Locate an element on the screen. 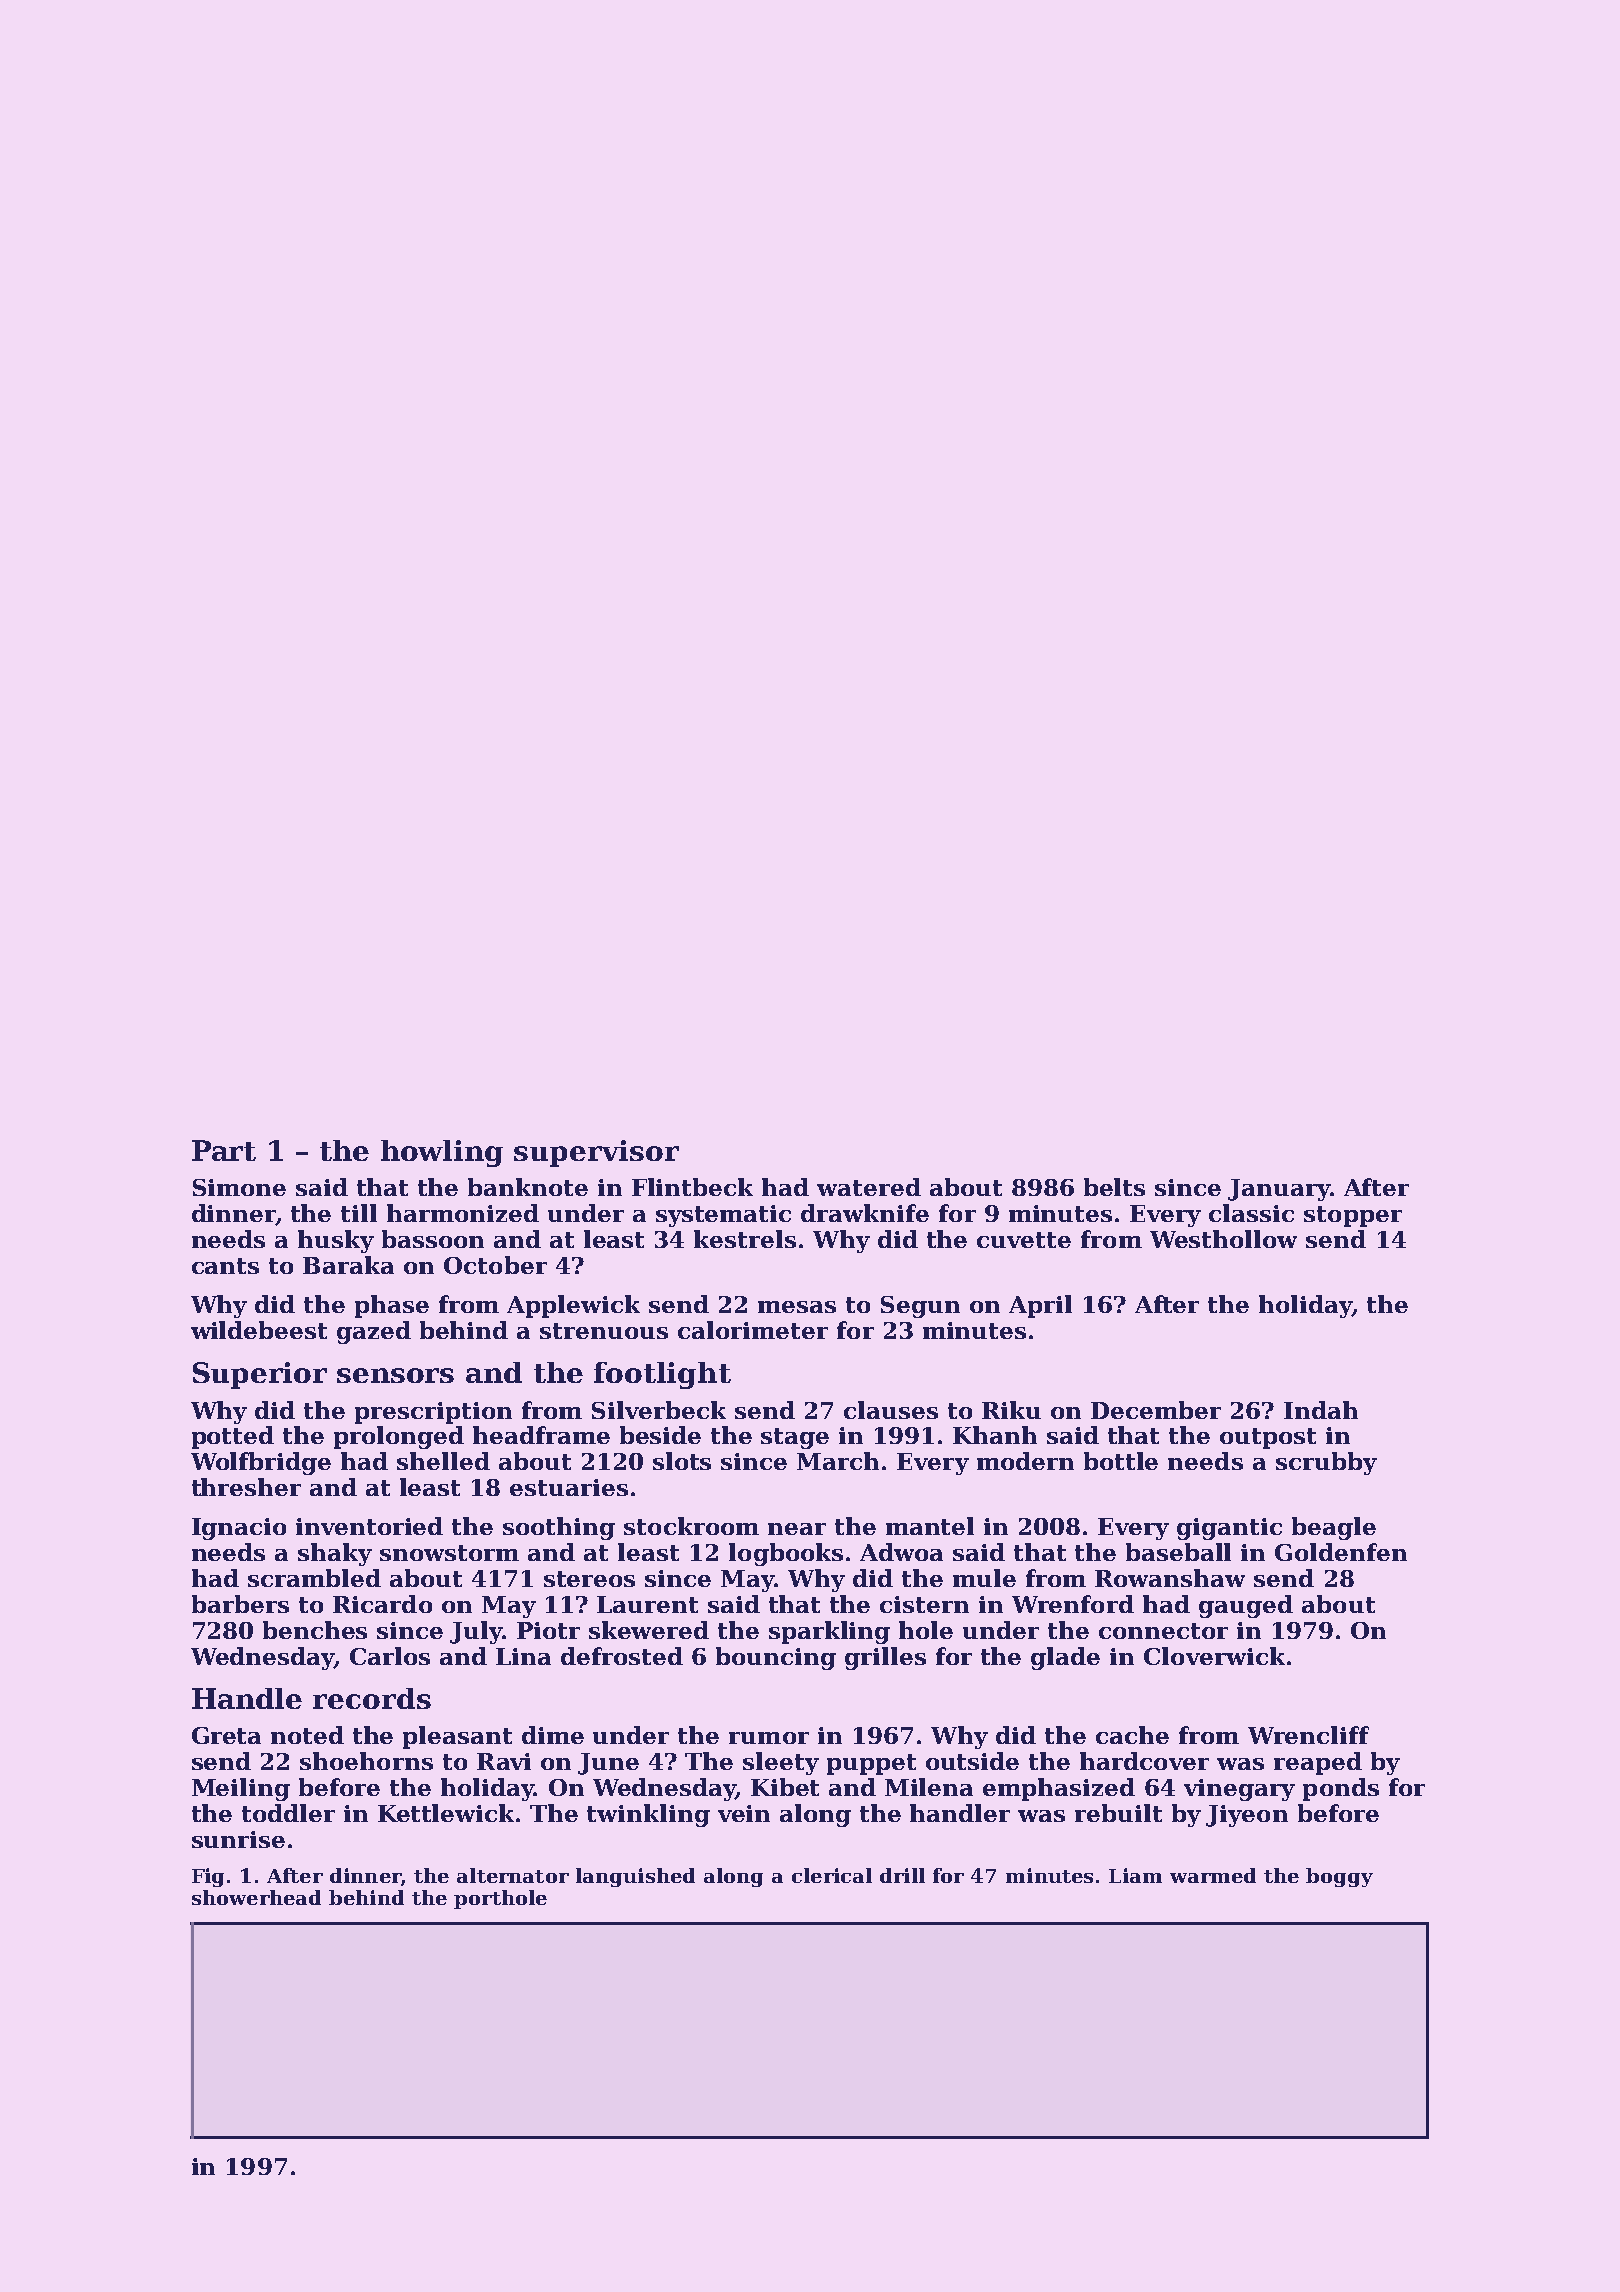 The width and height of the screenshot is (1620, 2292). Milena is located at coordinates (929, 1787).
